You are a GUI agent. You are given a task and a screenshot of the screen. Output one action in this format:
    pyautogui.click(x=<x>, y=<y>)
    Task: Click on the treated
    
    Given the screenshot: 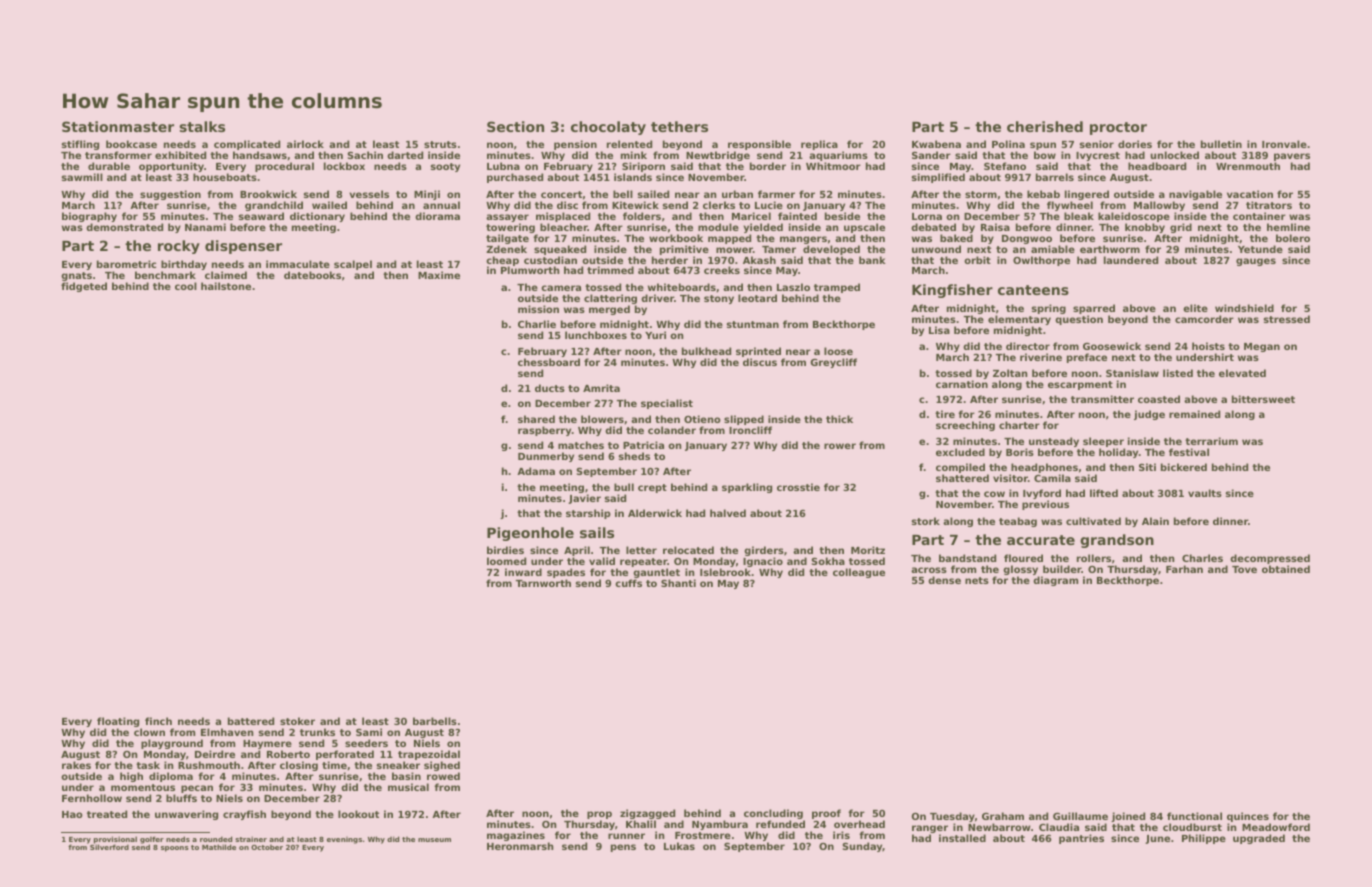 What is the action you would take?
    pyautogui.click(x=107, y=814)
